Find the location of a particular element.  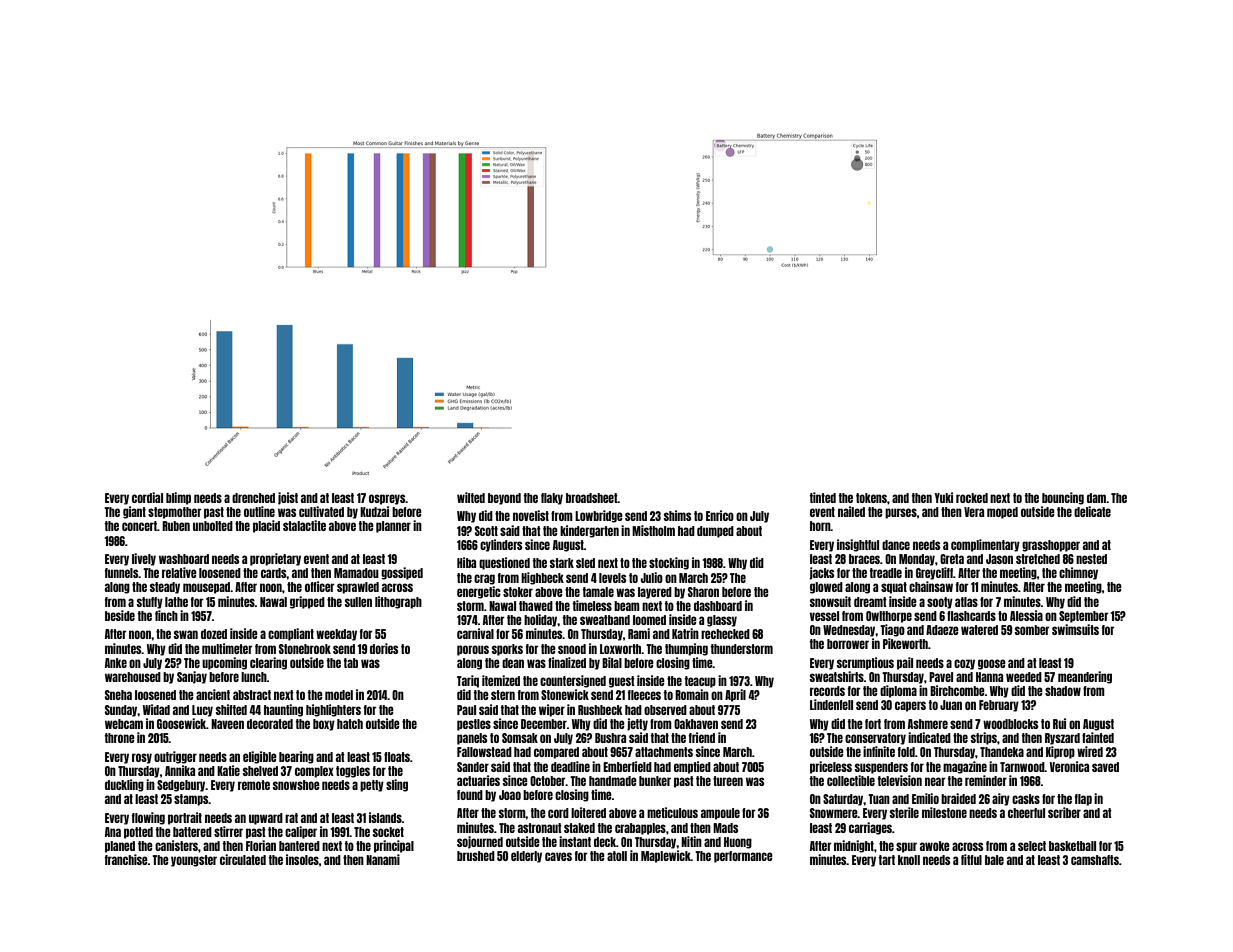

socket is located at coordinates (388, 832).
